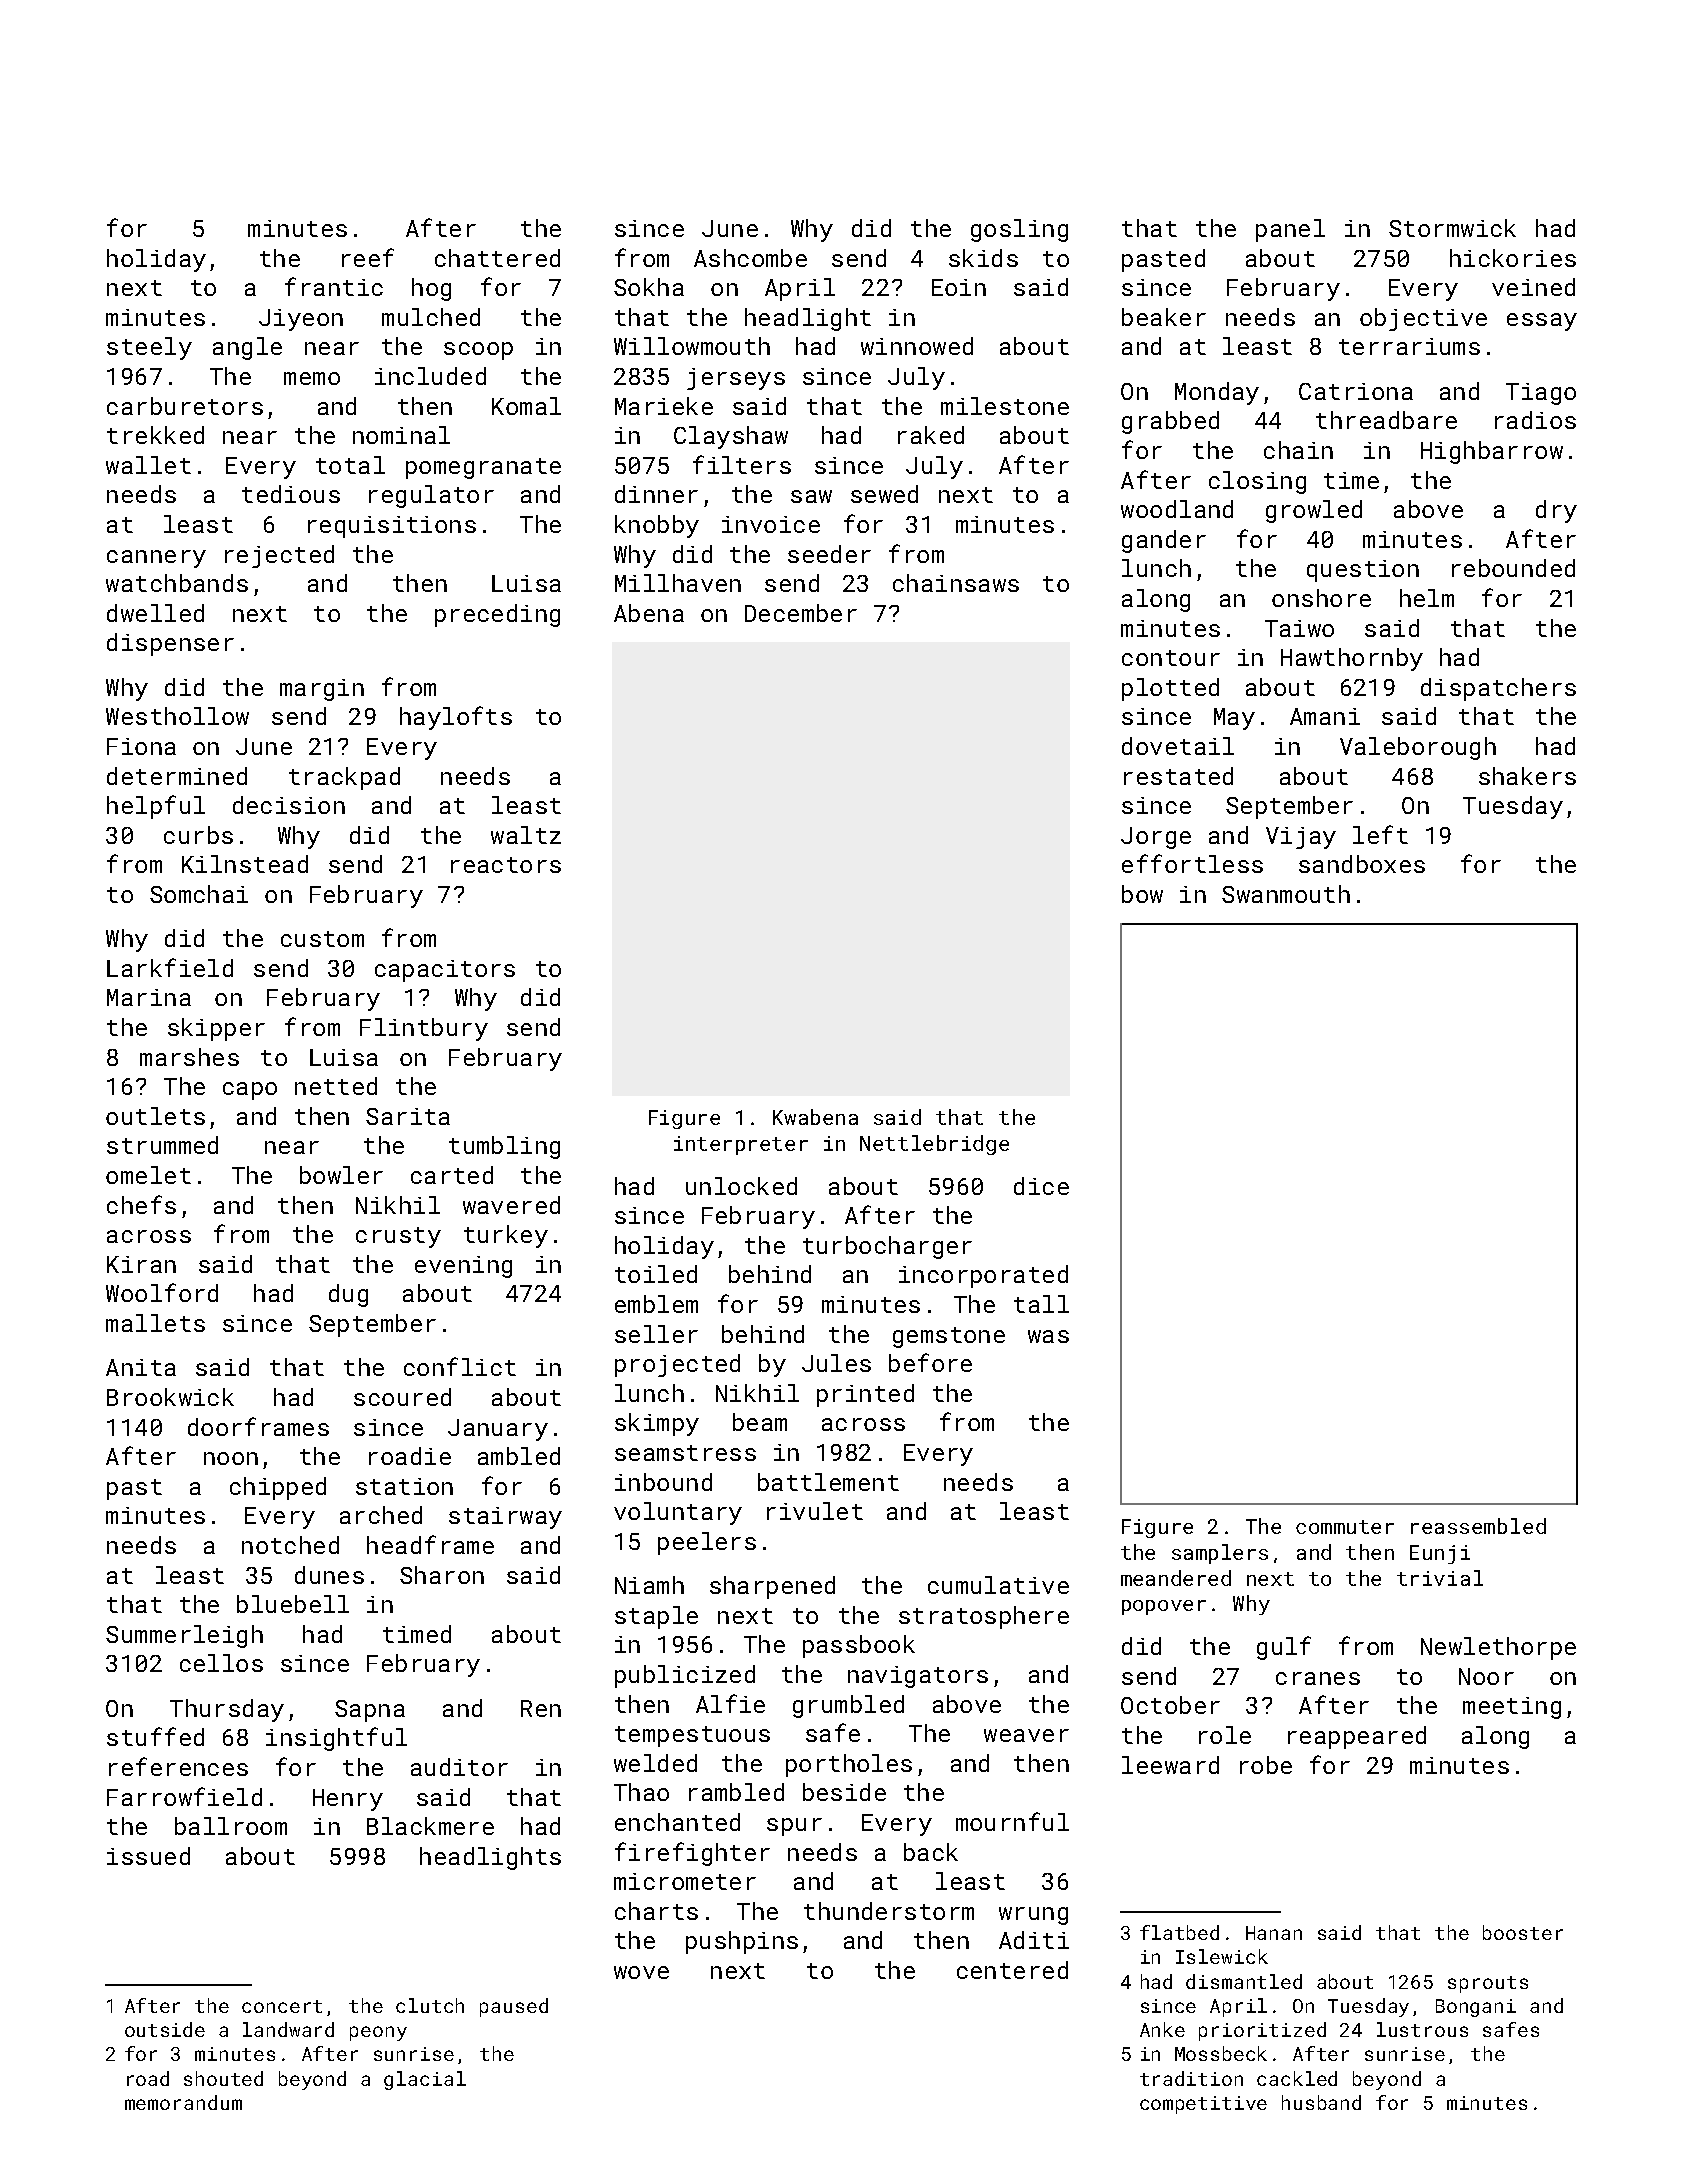 The height and width of the screenshot is (2178, 1683). Describe the element at coordinates (478, 351) in the screenshot. I see `scoop` at that location.
